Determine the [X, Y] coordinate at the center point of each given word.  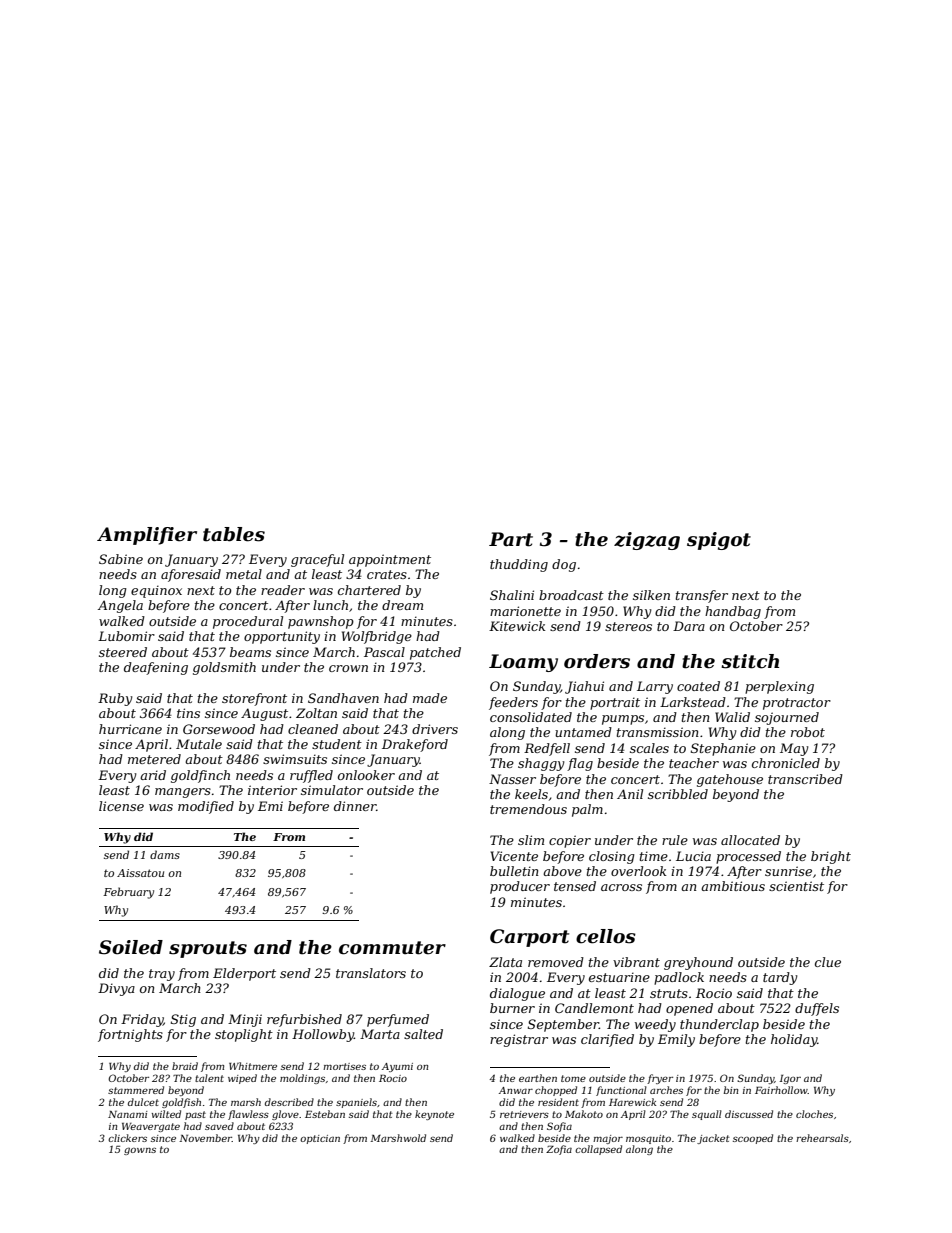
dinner [355, 806]
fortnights [130, 1035]
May [794, 749]
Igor [790, 1079]
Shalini [512, 595]
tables [234, 534]
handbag [733, 612]
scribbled [678, 794]
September [563, 1025]
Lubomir [126, 636]
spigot [719, 541]
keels [531, 794]
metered [154, 759]
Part [511, 539]
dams [165, 854]
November [205, 1138]
